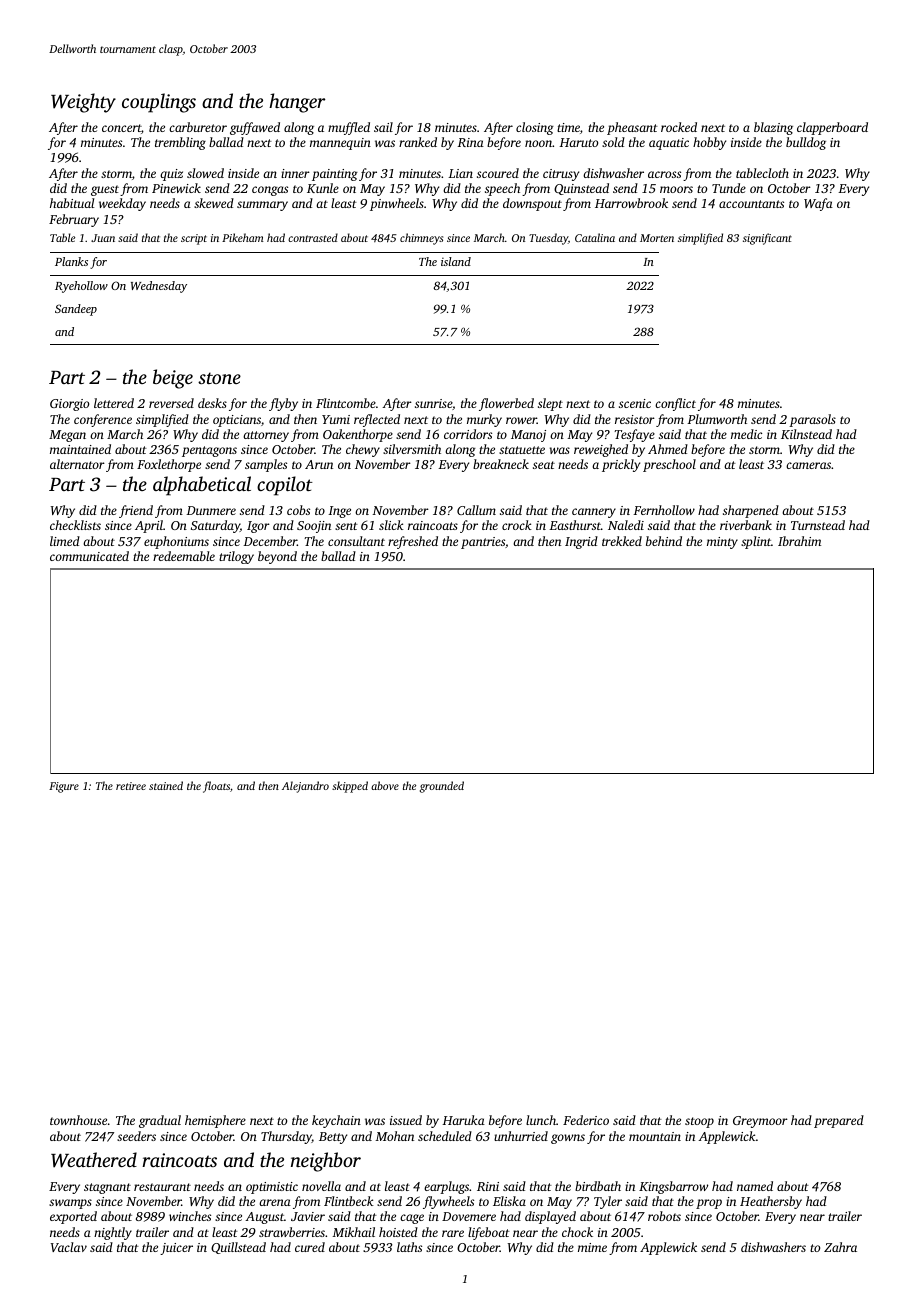 The image size is (924, 1308). I want to click on guest, so click(105, 190).
